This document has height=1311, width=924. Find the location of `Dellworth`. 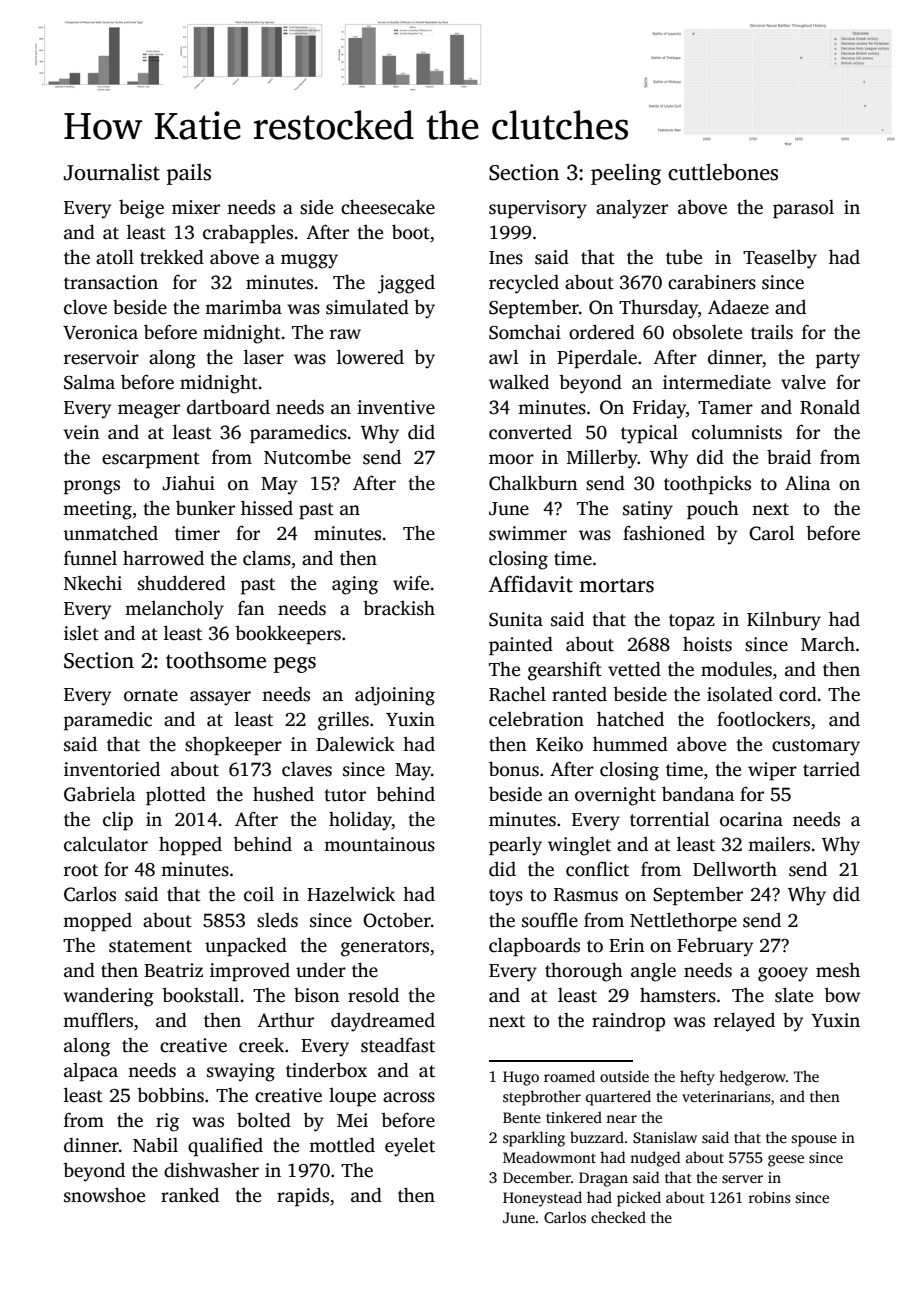

Dellworth is located at coordinates (735, 869).
